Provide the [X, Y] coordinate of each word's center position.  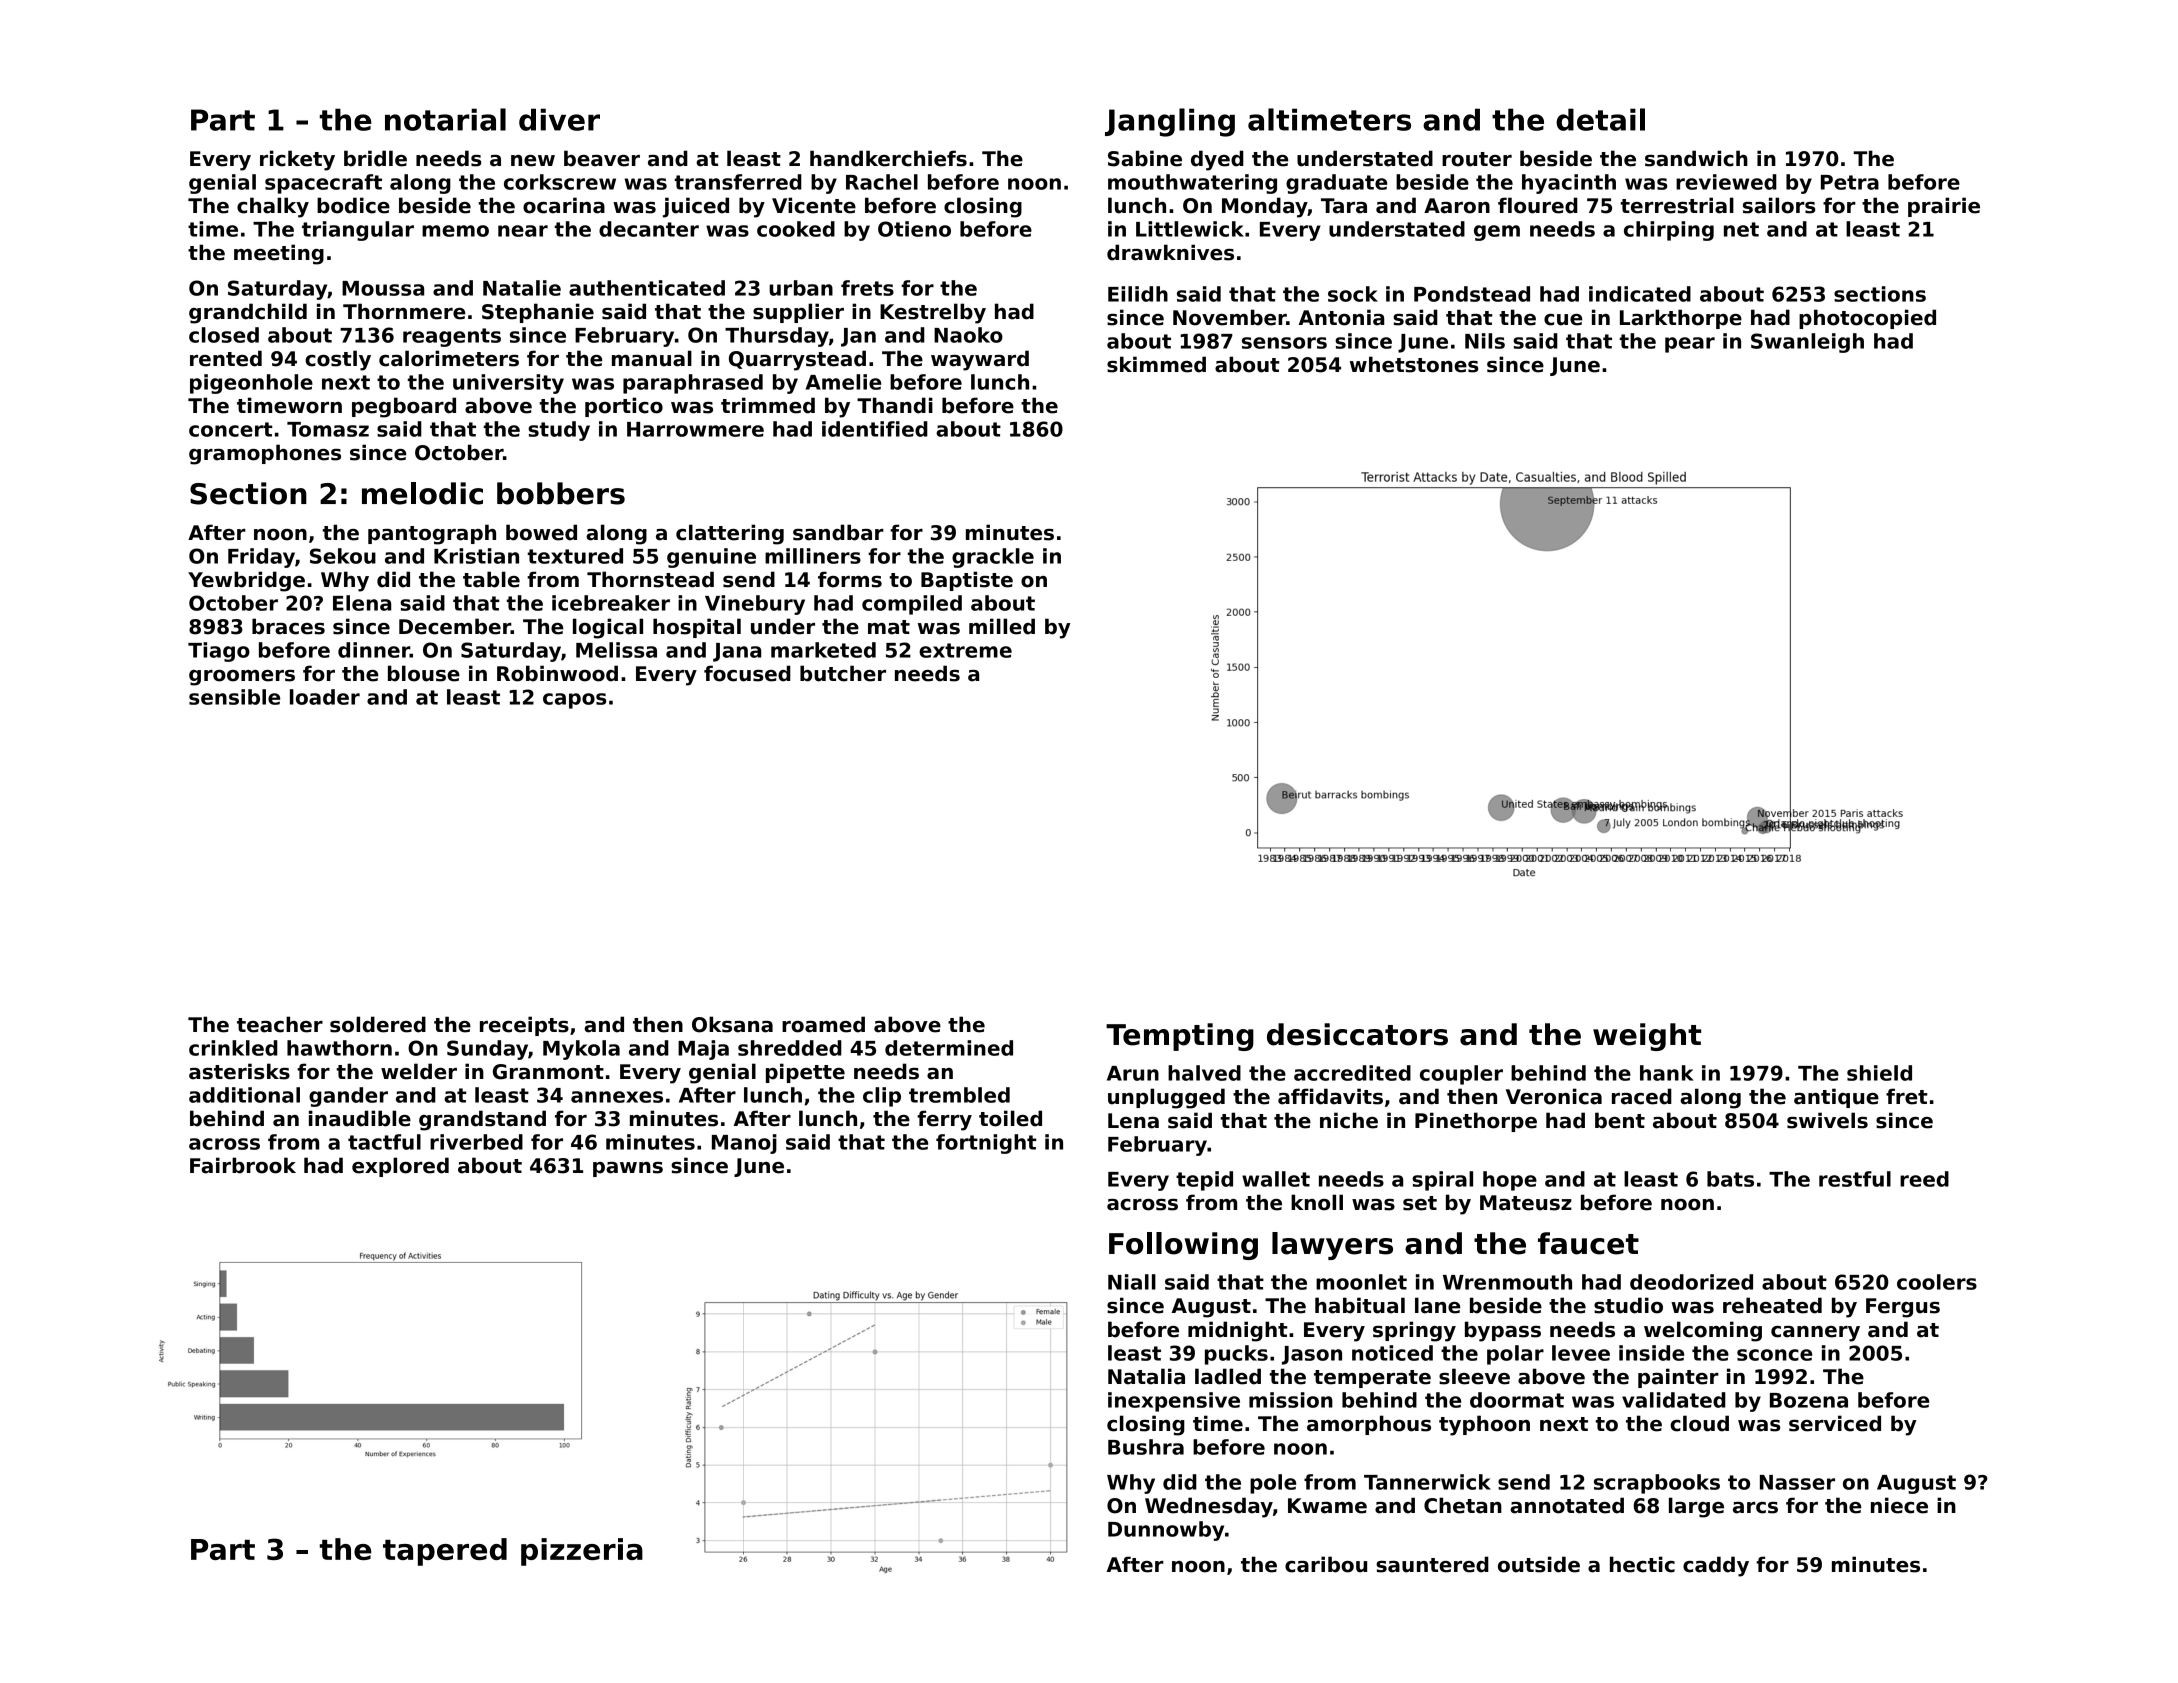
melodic [422, 493]
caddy [1716, 1566]
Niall [1132, 1282]
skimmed [1156, 364]
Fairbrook [243, 1165]
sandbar [838, 532]
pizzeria [582, 1552]
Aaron [1457, 206]
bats [1730, 1179]
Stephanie [538, 313]
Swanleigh [1807, 343]
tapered [445, 1552]
